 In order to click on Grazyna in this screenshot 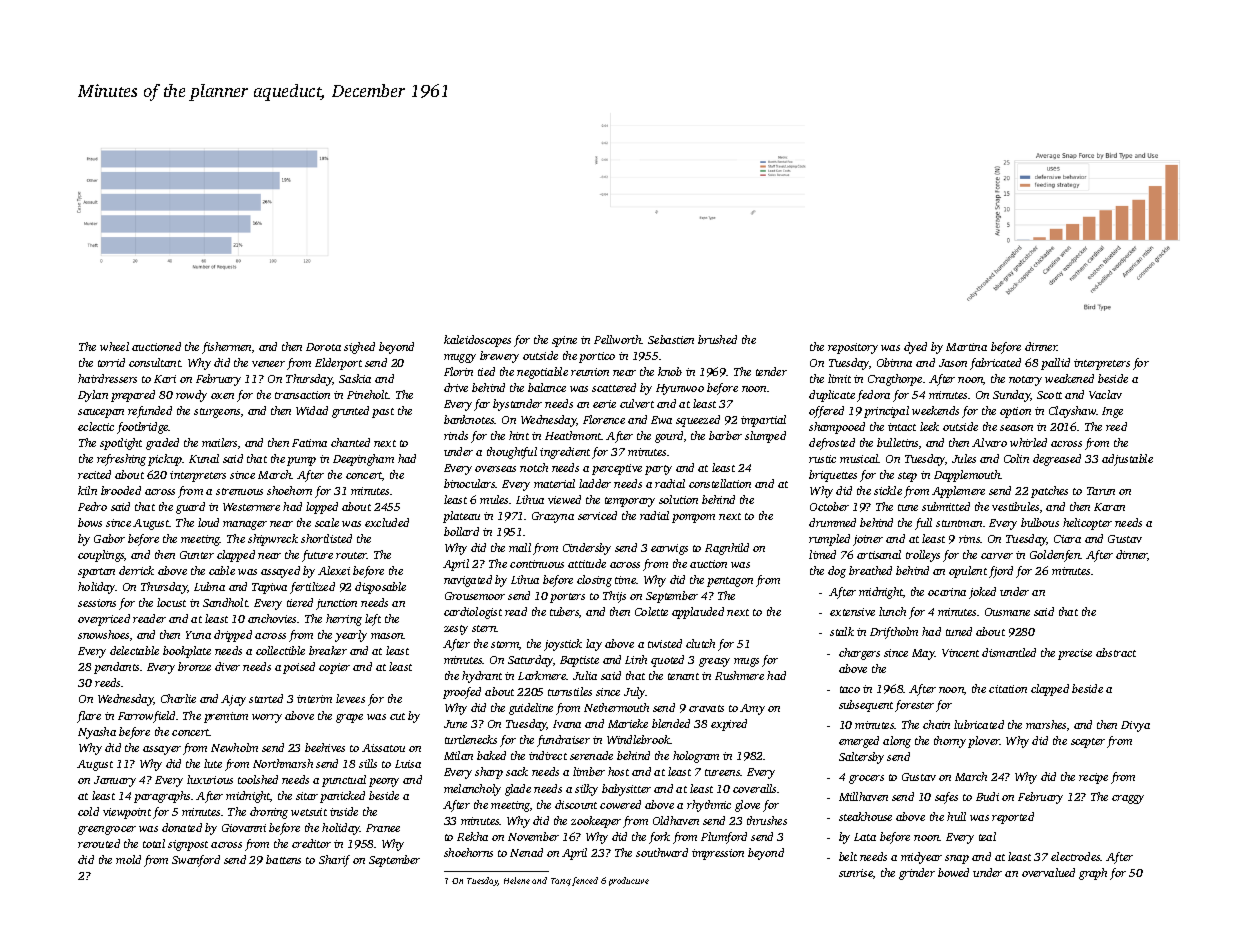, I will do `click(553, 517)`.
